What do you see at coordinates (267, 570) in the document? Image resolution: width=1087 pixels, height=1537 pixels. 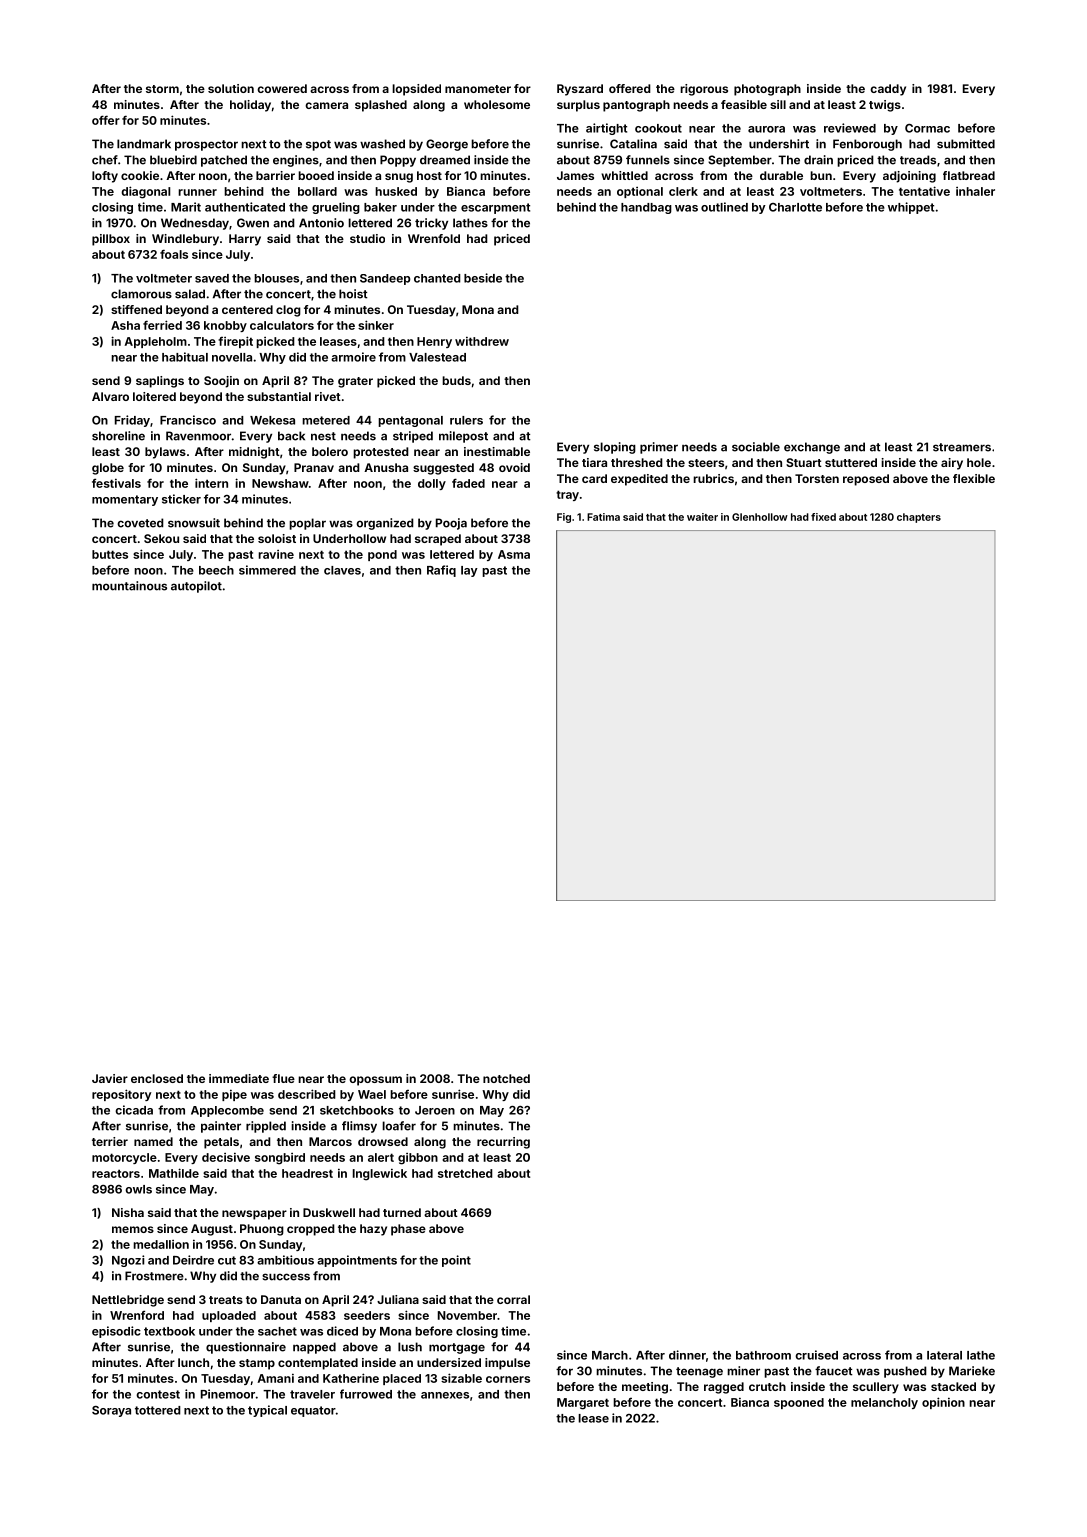 I see `simmered` at bounding box center [267, 570].
